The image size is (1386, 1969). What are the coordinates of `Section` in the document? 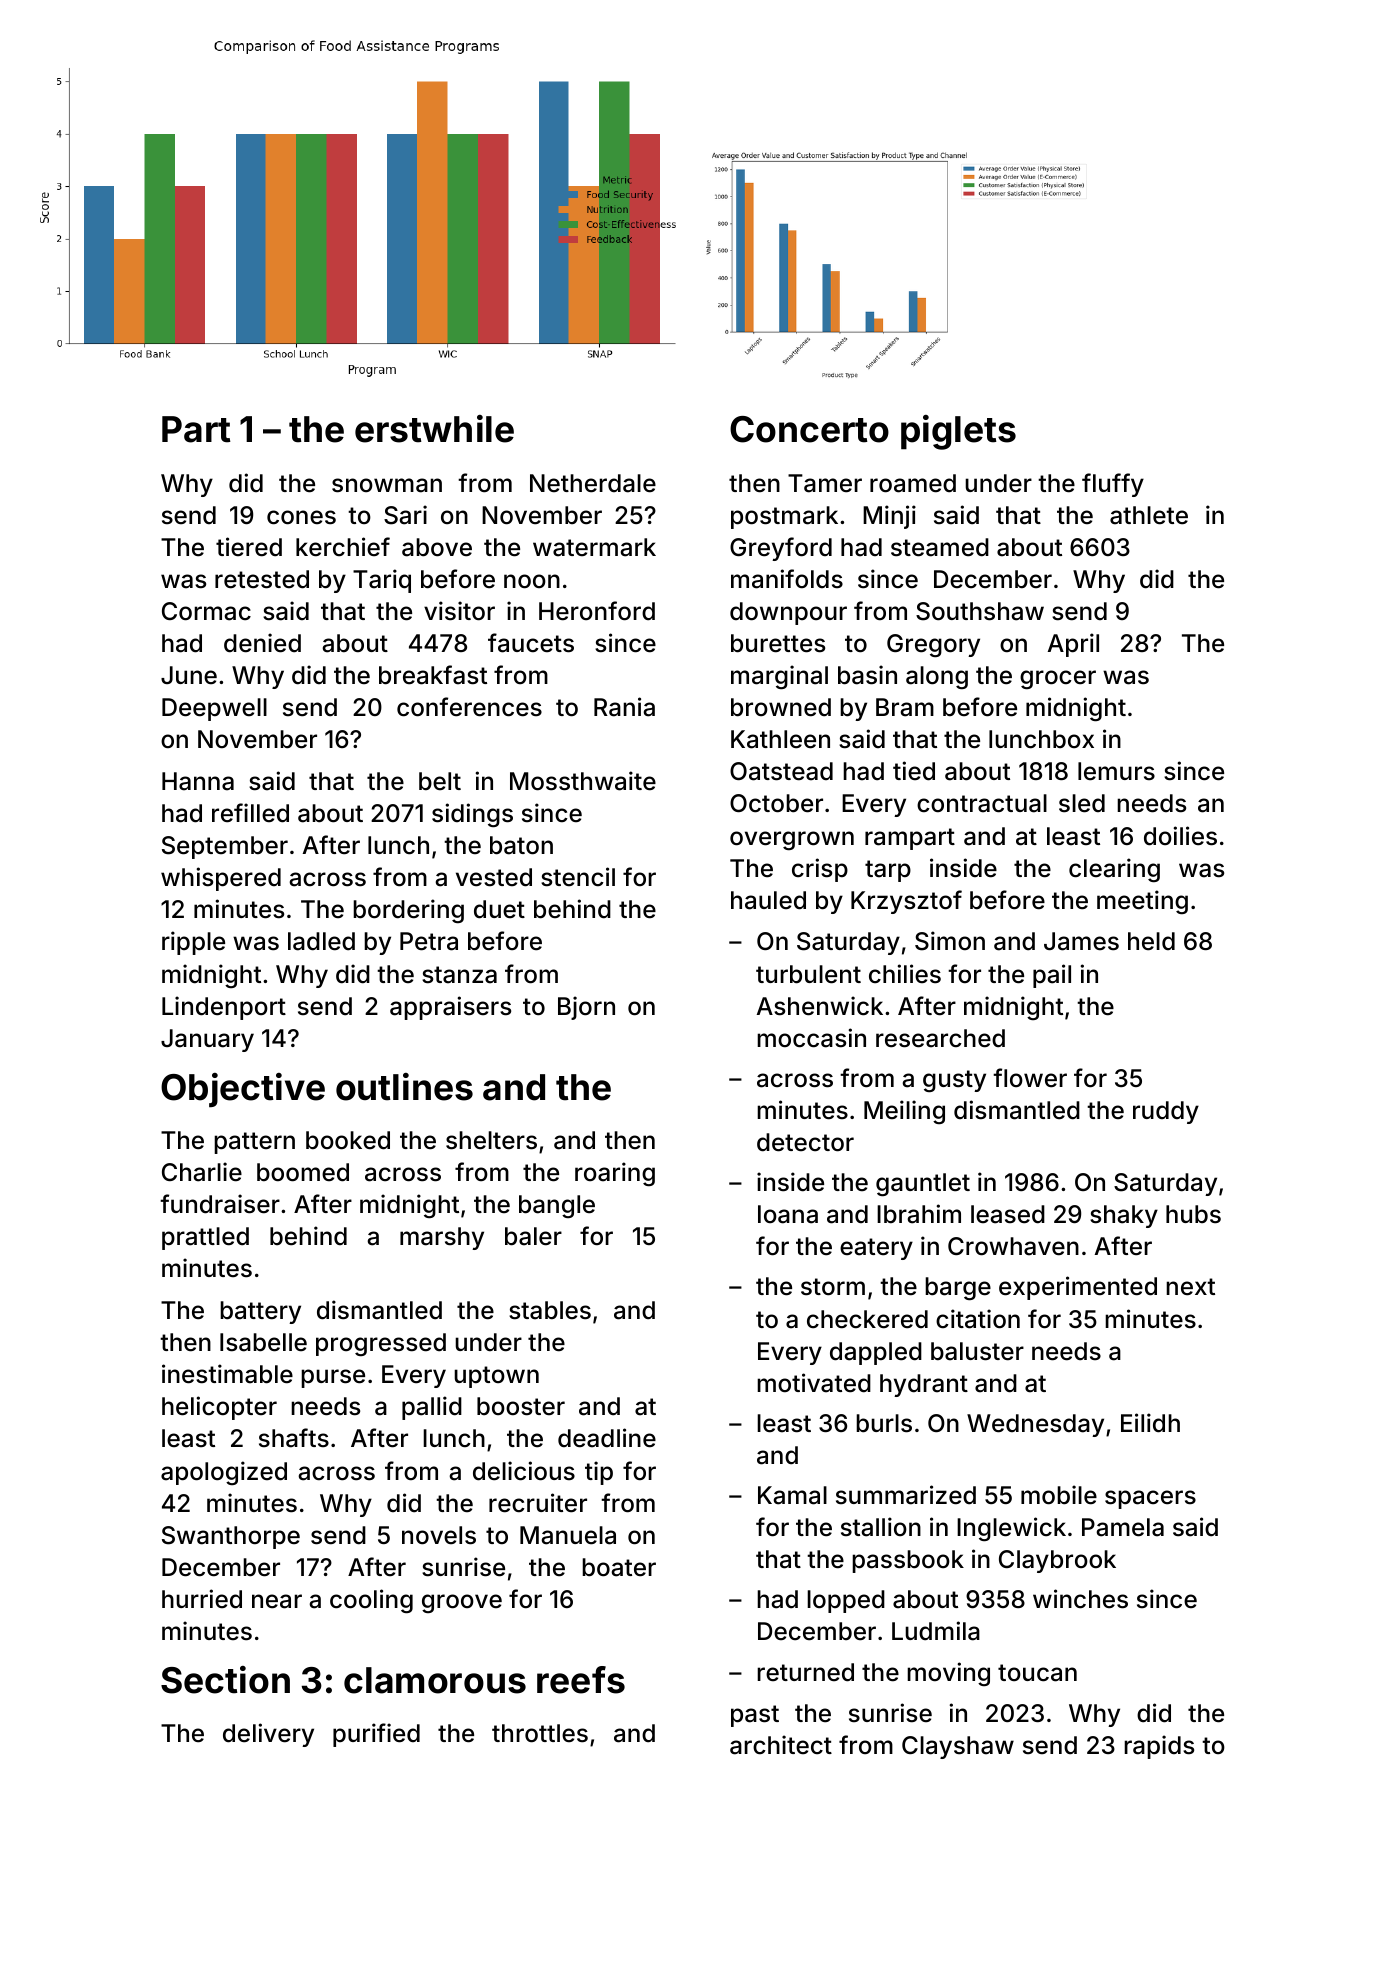 It's located at (225, 1680).
